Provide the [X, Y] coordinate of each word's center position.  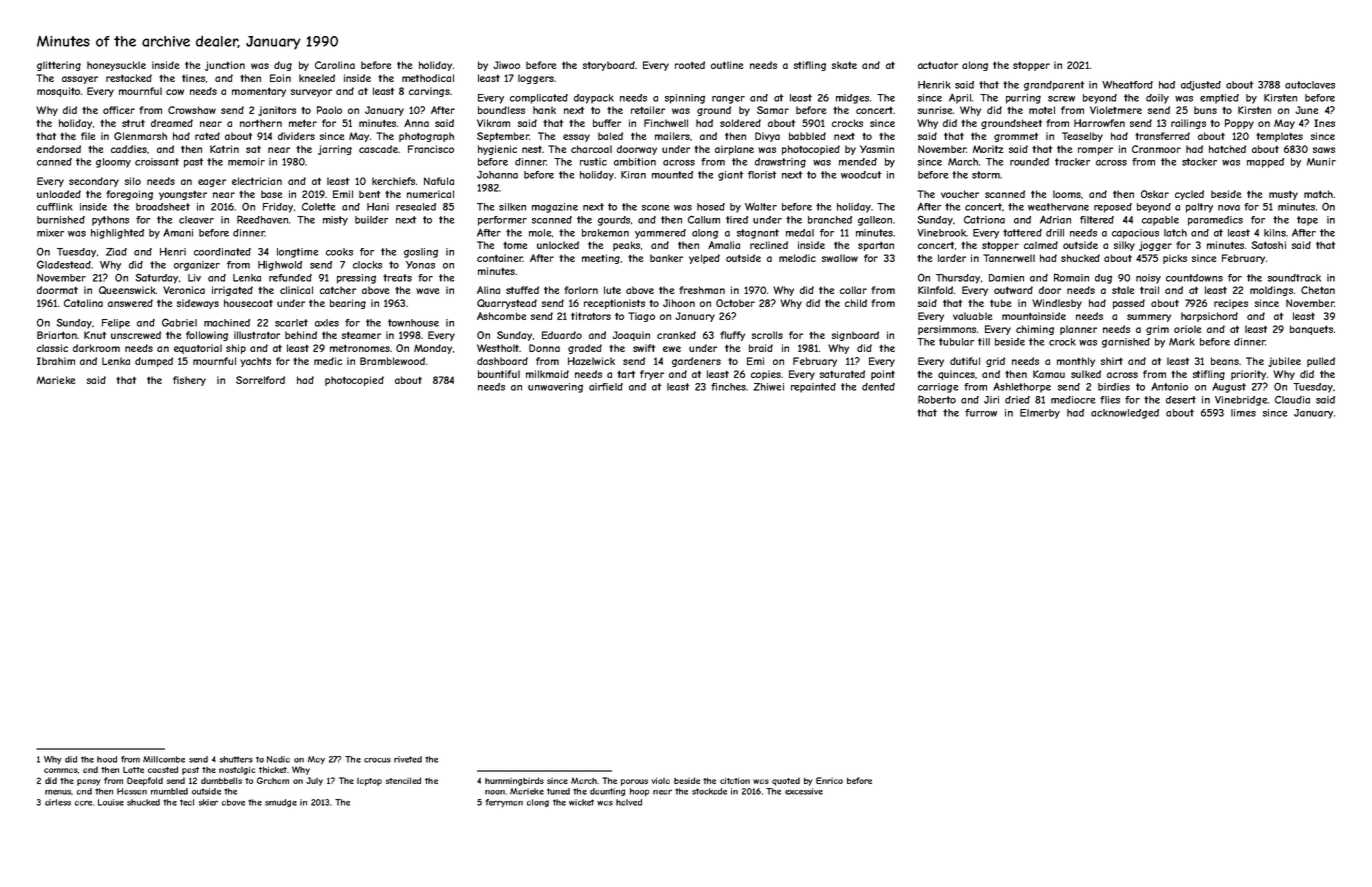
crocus [377, 760]
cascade [378, 149]
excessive [804, 791]
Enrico [829, 780]
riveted [408, 759]
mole [540, 233]
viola [660, 780]
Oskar [1155, 194]
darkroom [96, 348]
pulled [1321, 362]
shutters [236, 759]
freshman [702, 290]
